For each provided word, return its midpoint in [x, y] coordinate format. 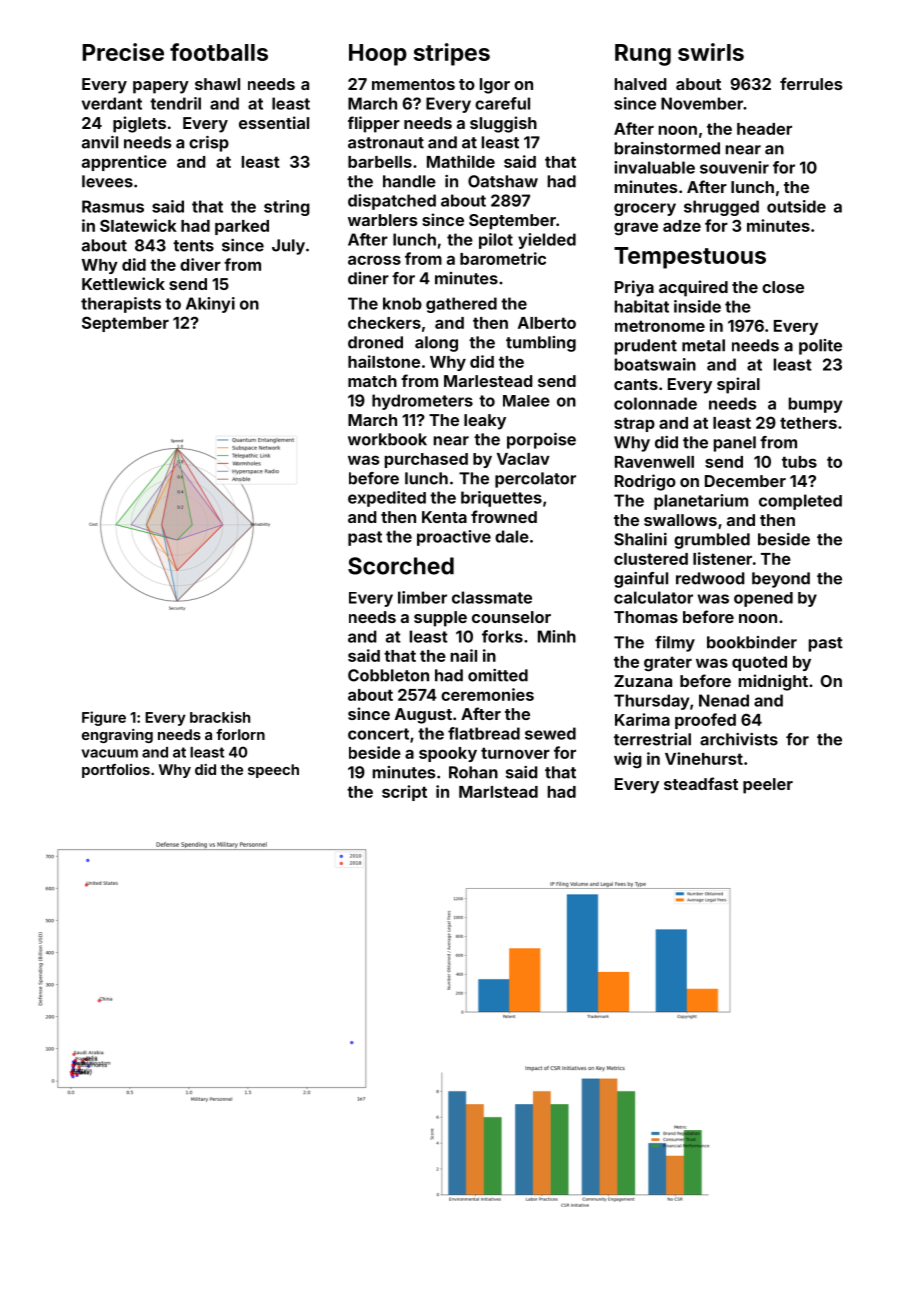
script [404, 793]
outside [796, 206]
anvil [100, 142]
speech [273, 771]
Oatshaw [503, 181]
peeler [768, 786]
